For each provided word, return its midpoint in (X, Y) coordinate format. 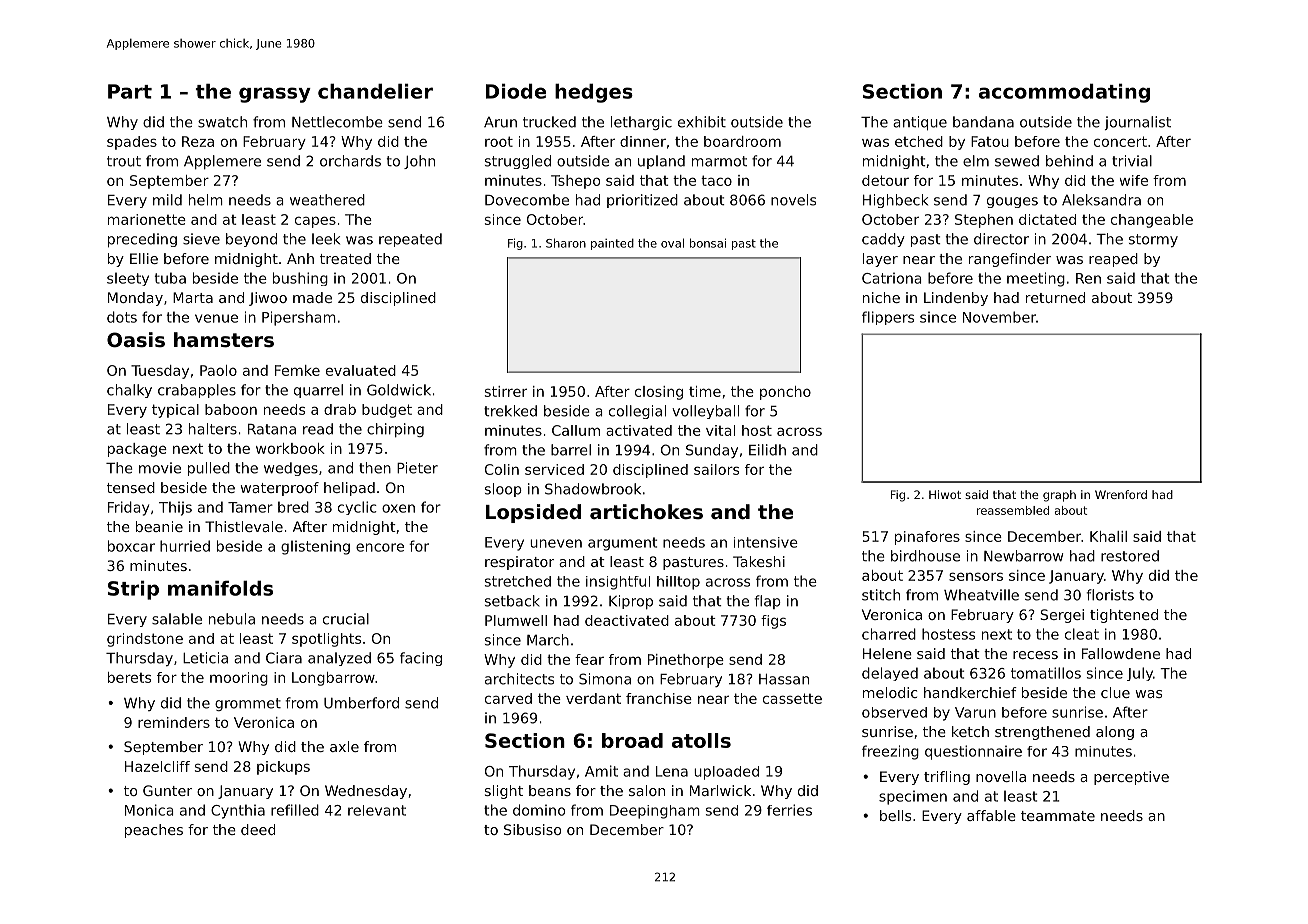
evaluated (361, 370)
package (137, 450)
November (999, 317)
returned (1055, 297)
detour (885, 180)
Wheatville (981, 595)
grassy (275, 95)
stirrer (506, 391)
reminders (174, 722)
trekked (510, 411)
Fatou (990, 141)
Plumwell (516, 620)
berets (129, 677)
